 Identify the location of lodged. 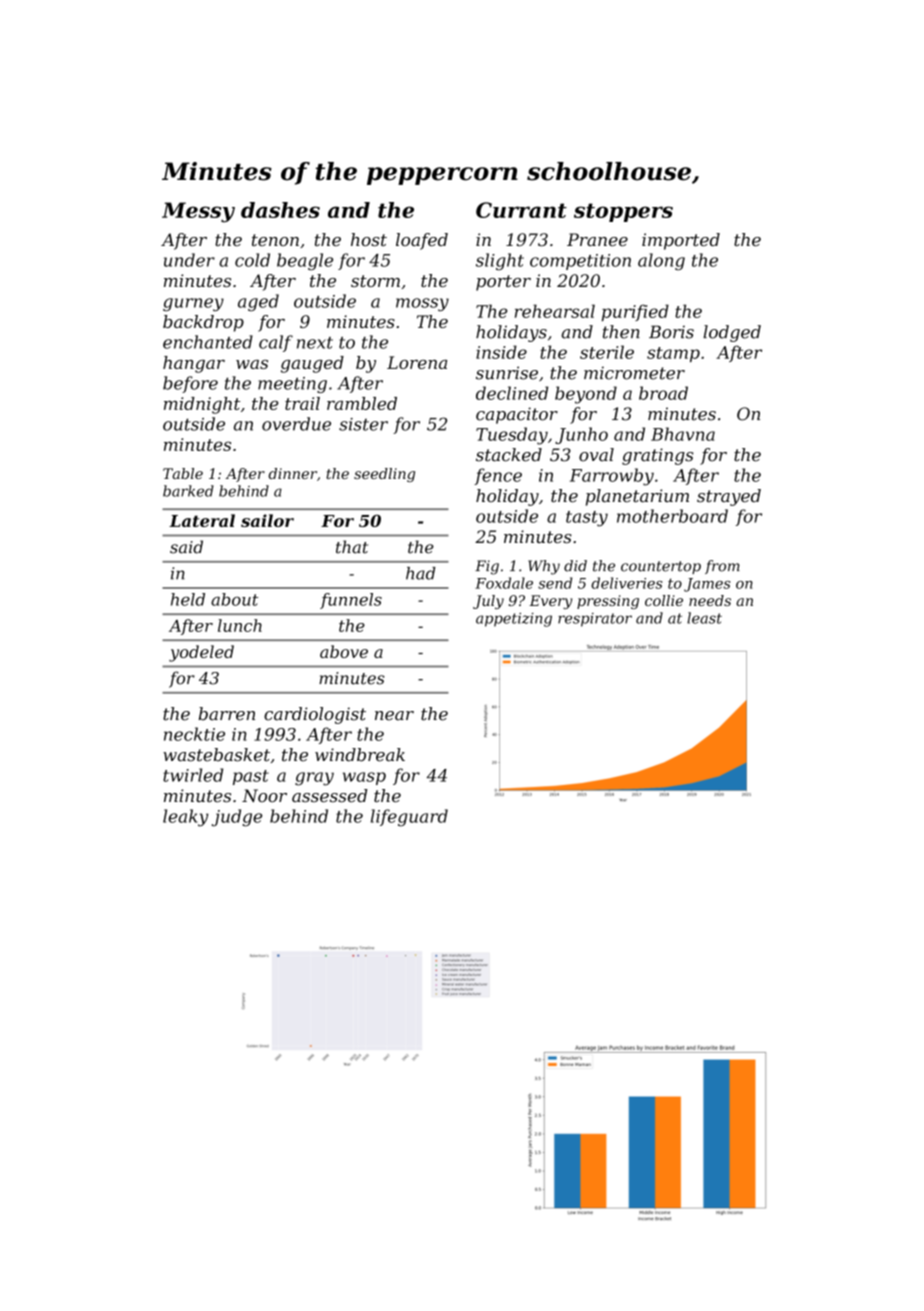
(732, 333).
